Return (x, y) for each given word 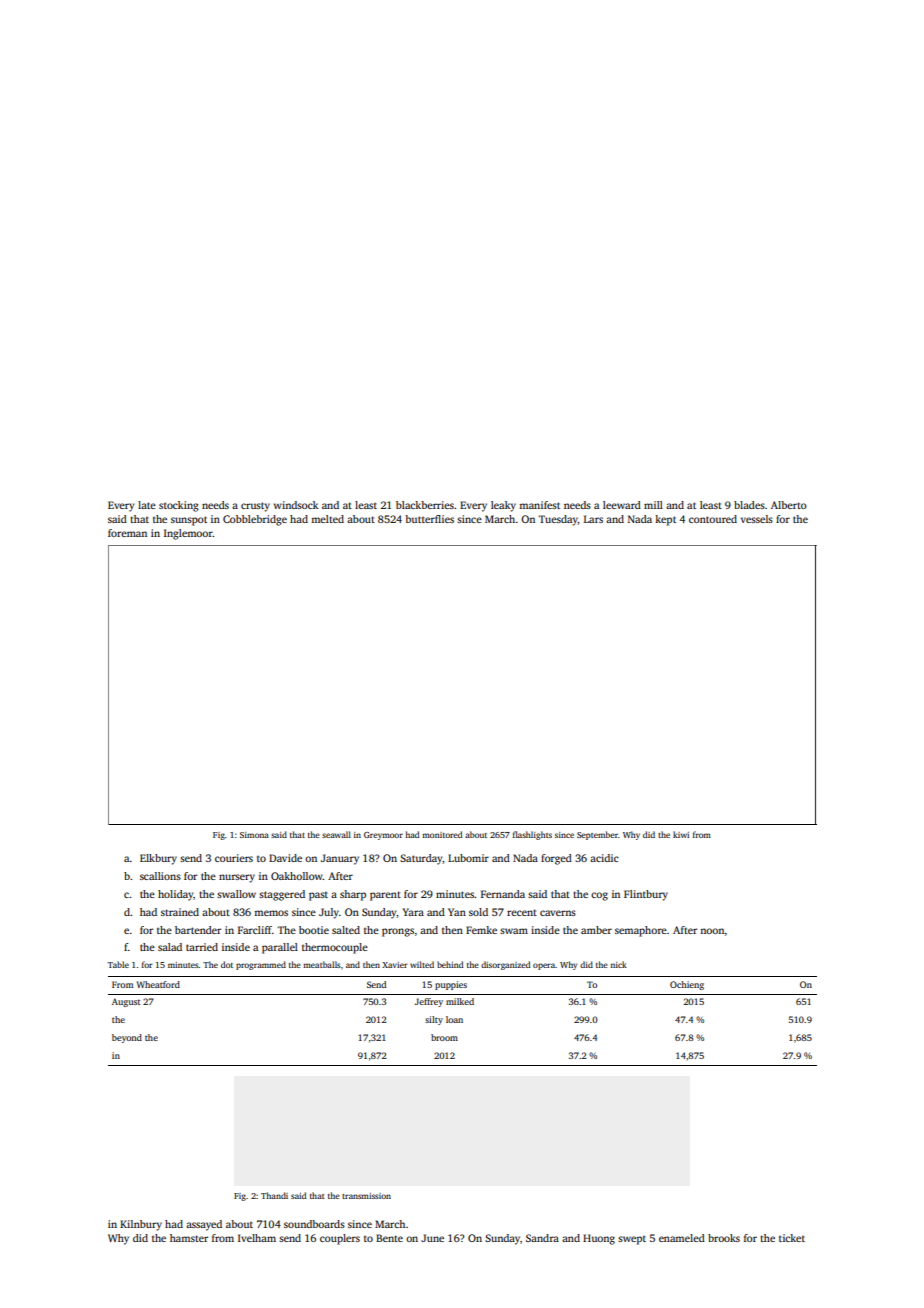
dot (227, 964)
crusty (255, 507)
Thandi (274, 1195)
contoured (713, 519)
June (432, 1238)
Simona (254, 835)
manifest (539, 505)
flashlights (532, 835)
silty (434, 1020)
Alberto (789, 505)
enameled (682, 1238)
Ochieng (687, 985)
